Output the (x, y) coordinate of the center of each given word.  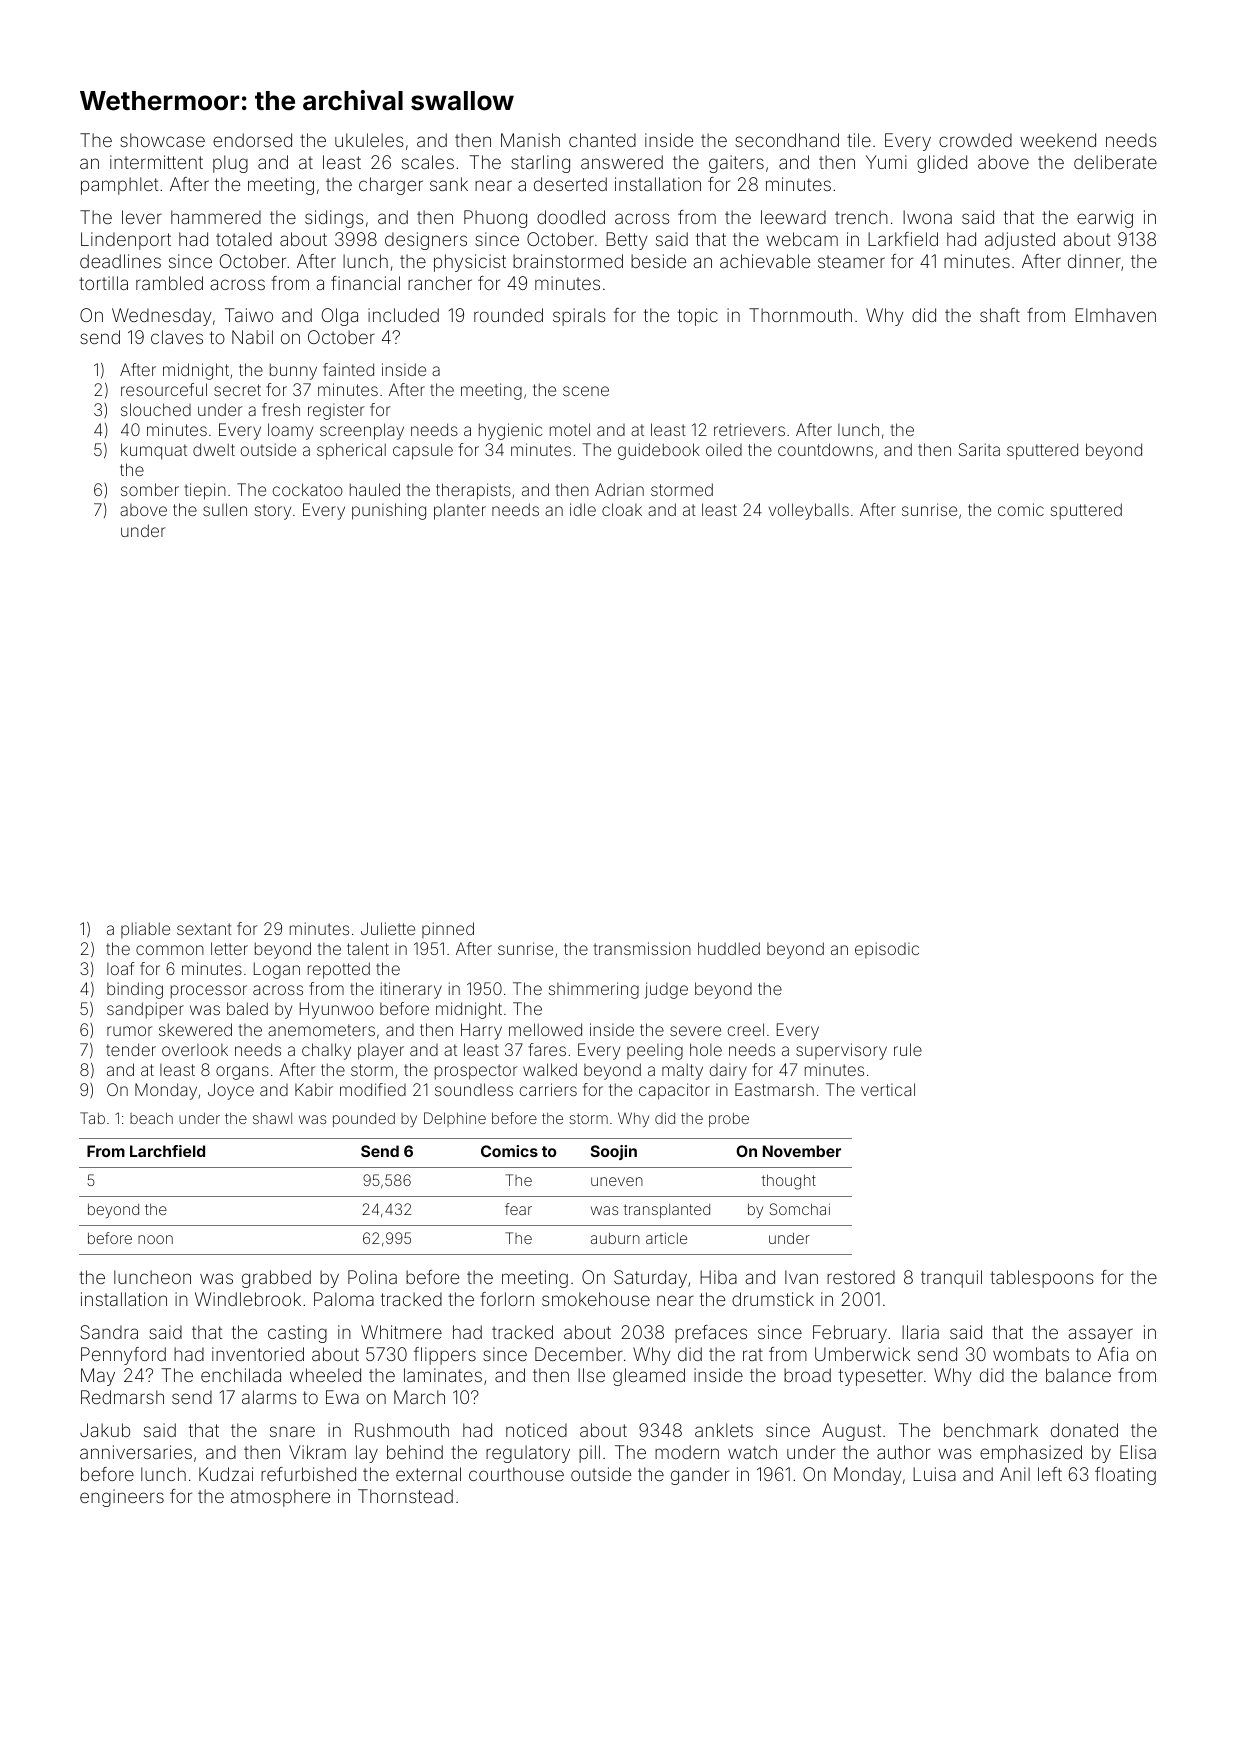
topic (698, 317)
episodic (887, 950)
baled (247, 1008)
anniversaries (136, 1452)
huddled (729, 948)
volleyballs (809, 511)
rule (908, 1049)
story (273, 512)
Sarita (979, 449)
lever (142, 217)
